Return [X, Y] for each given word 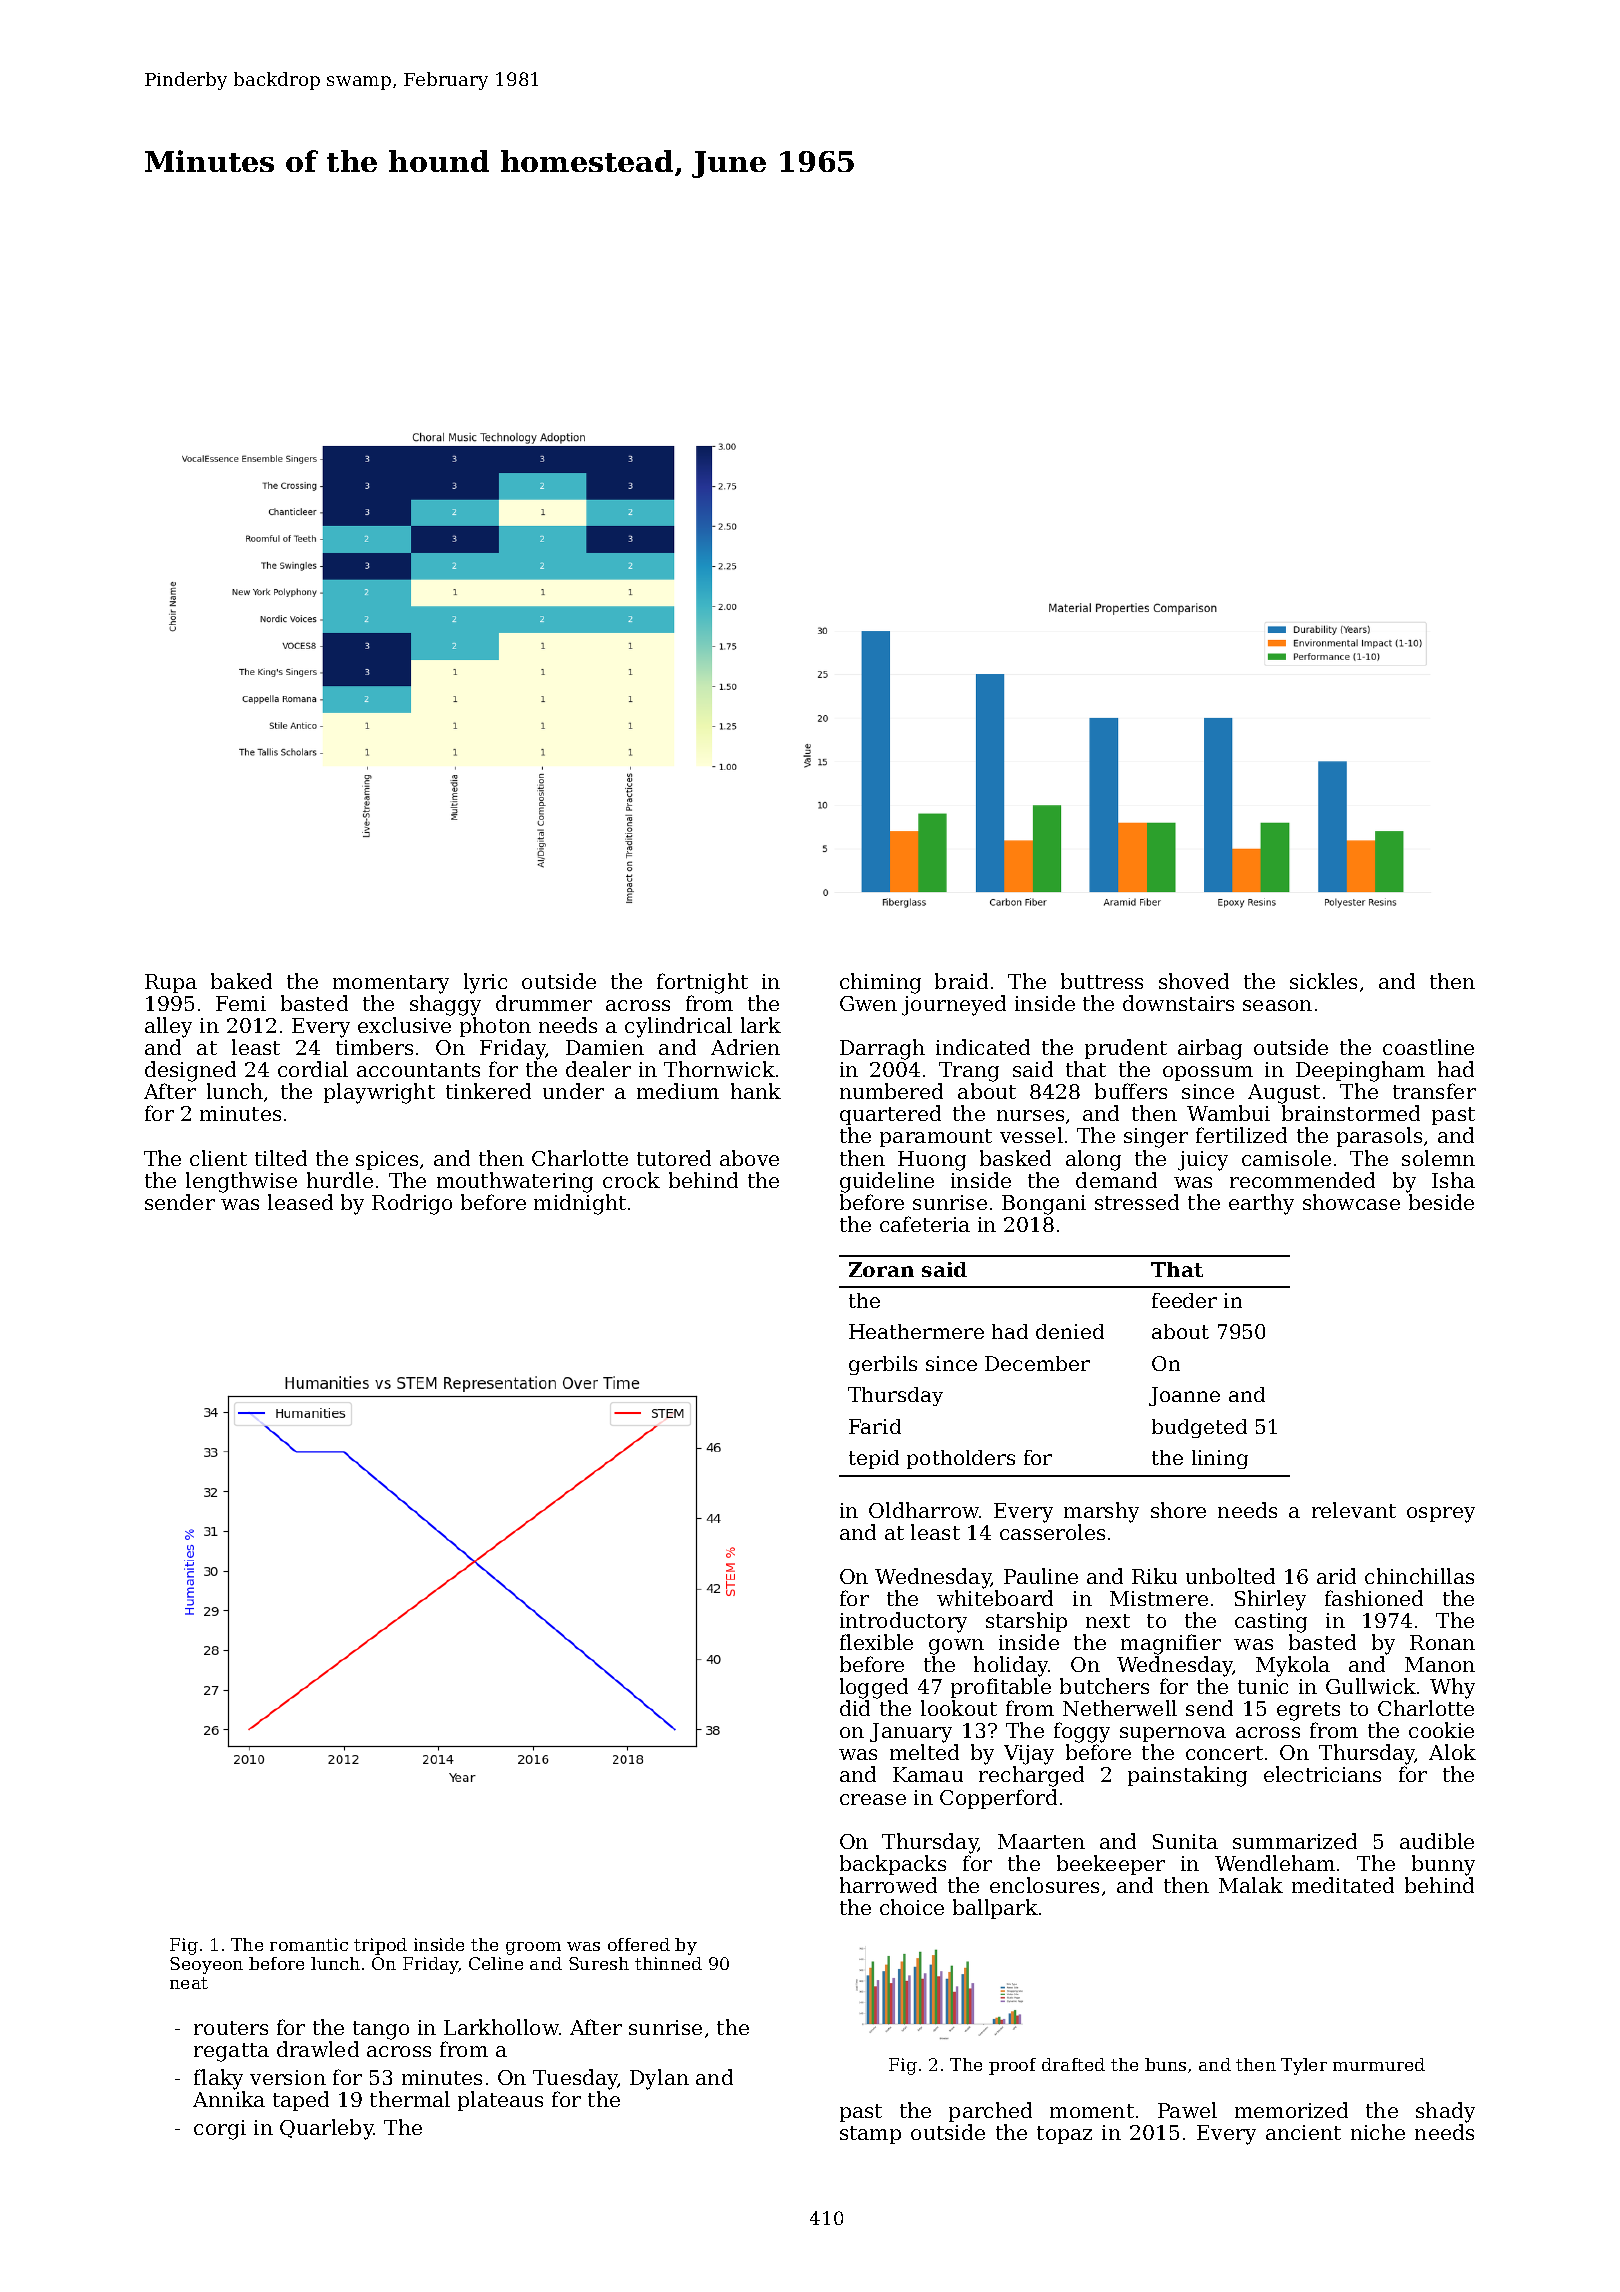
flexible [876, 1642]
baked [241, 981]
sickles [1323, 981]
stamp [870, 2135]
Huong [932, 1161]
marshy [1101, 1512]
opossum [1208, 1073]
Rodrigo [412, 1204]
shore [1178, 1510]
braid [961, 981]
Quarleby [327, 2129]
